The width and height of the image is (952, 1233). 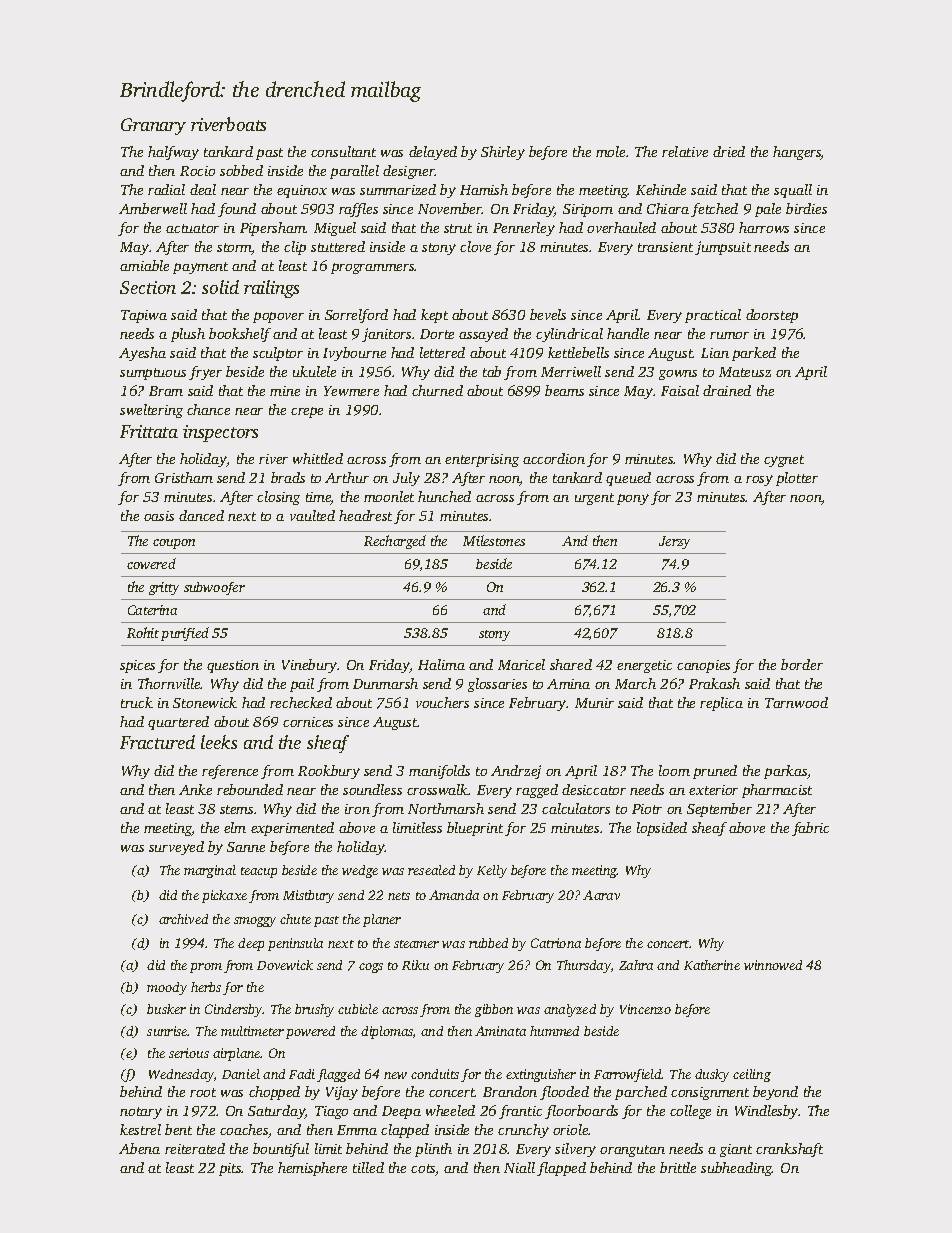 I want to click on Niall, so click(x=519, y=1167).
